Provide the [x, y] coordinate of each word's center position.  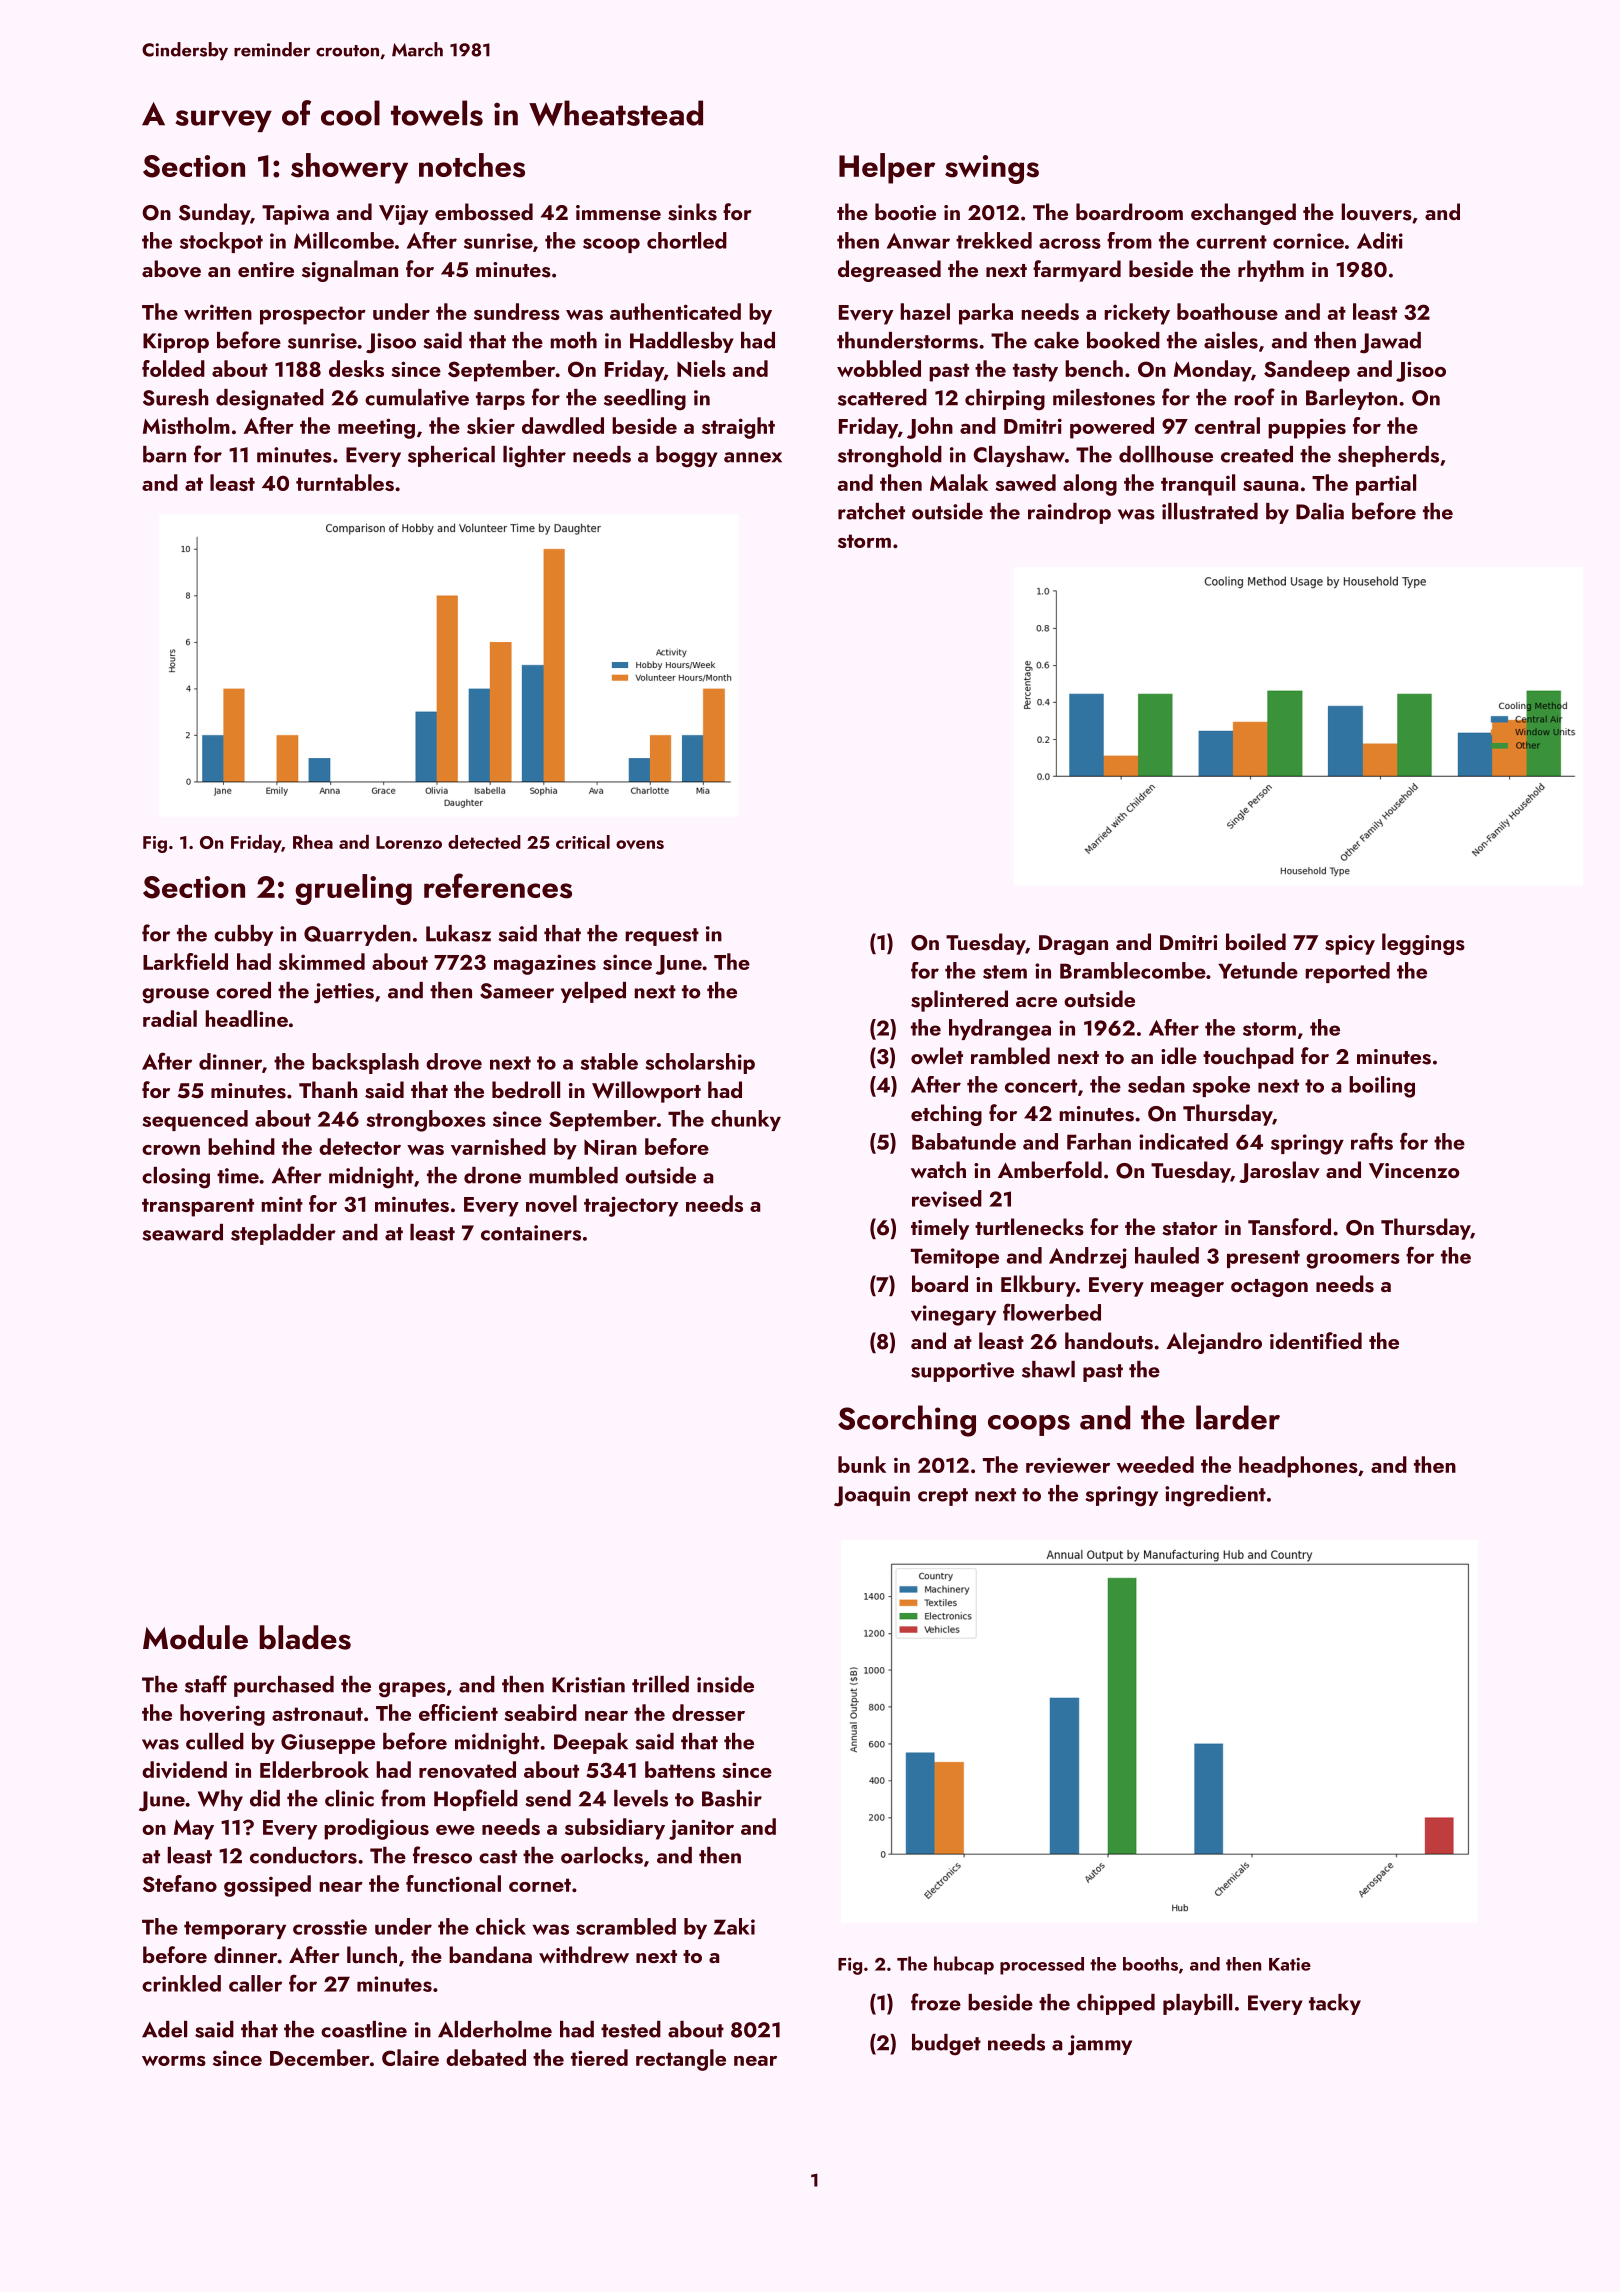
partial [1386, 485]
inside [725, 1684]
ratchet [871, 511]
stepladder [283, 1234]
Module [195, 1637]
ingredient [1215, 1496]
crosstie [330, 1927]
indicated [1183, 1141]
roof [1254, 397]
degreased [889, 271]
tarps [500, 401]
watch [938, 1169]
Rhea [313, 842]
